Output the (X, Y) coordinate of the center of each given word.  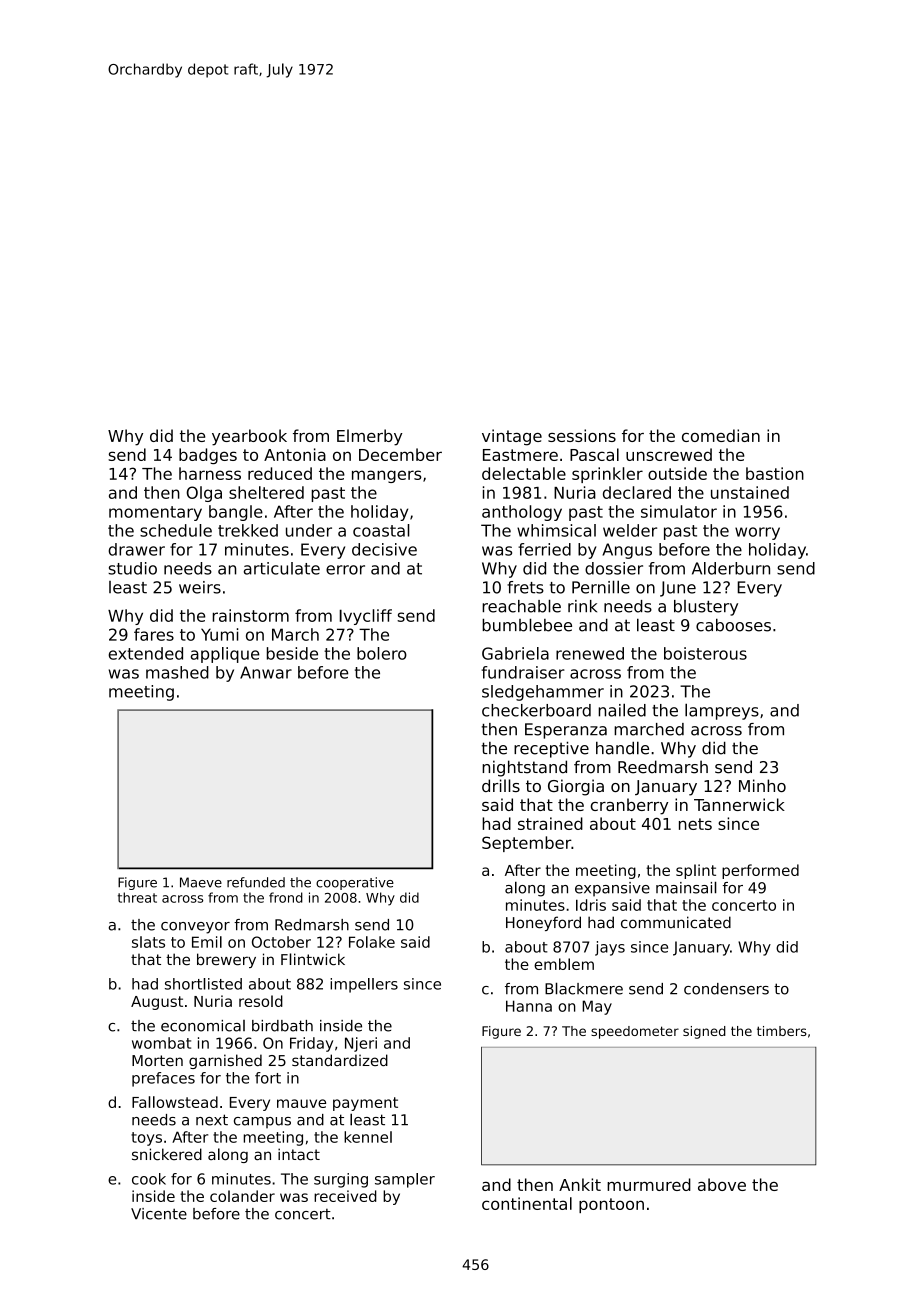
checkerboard (536, 710)
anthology (522, 513)
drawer (136, 549)
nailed (622, 710)
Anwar (266, 672)
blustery (706, 608)
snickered (167, 1154)
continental (527, 1203)
